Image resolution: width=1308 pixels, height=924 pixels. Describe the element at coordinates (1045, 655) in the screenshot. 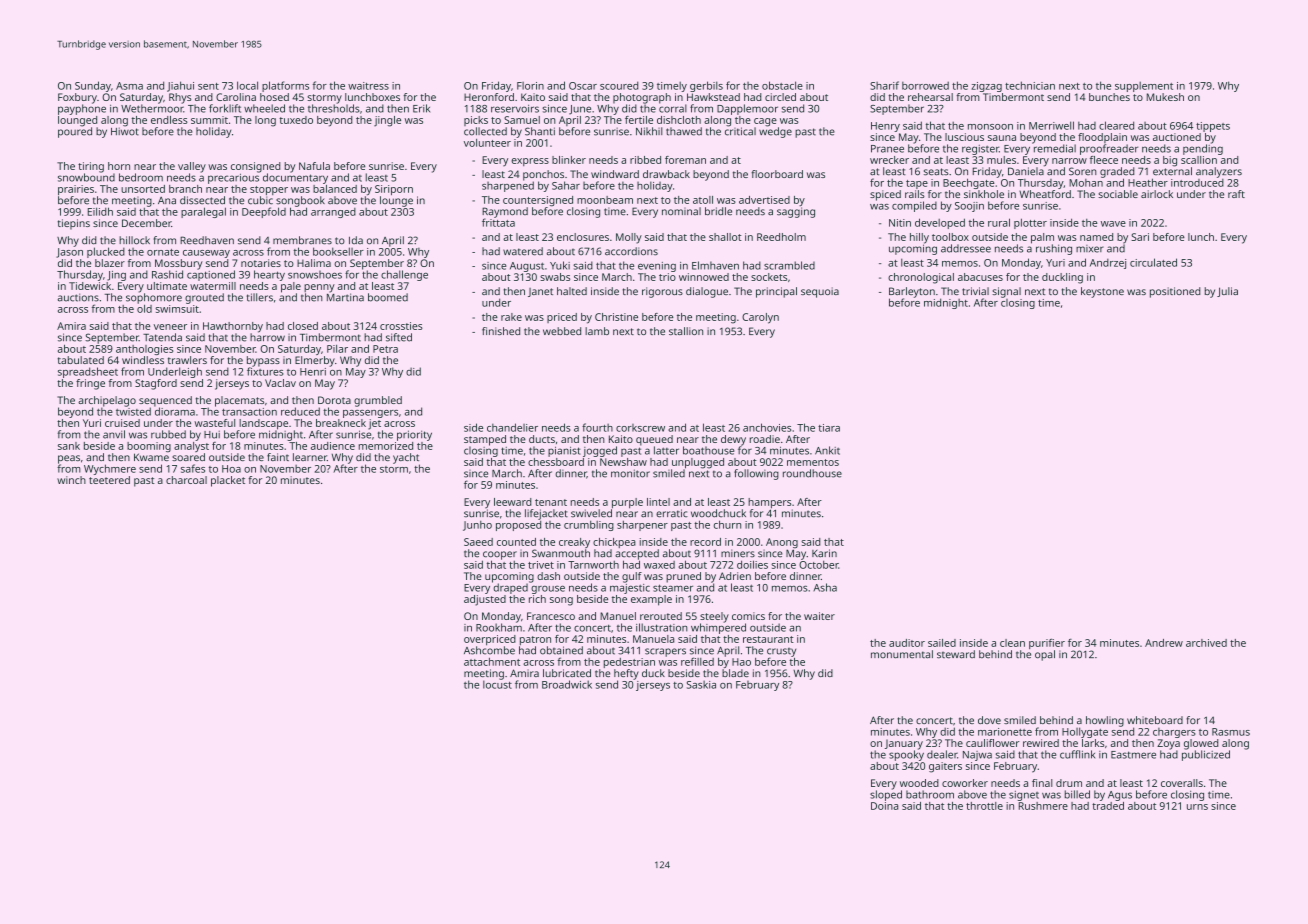

I see `opal` at that location.
